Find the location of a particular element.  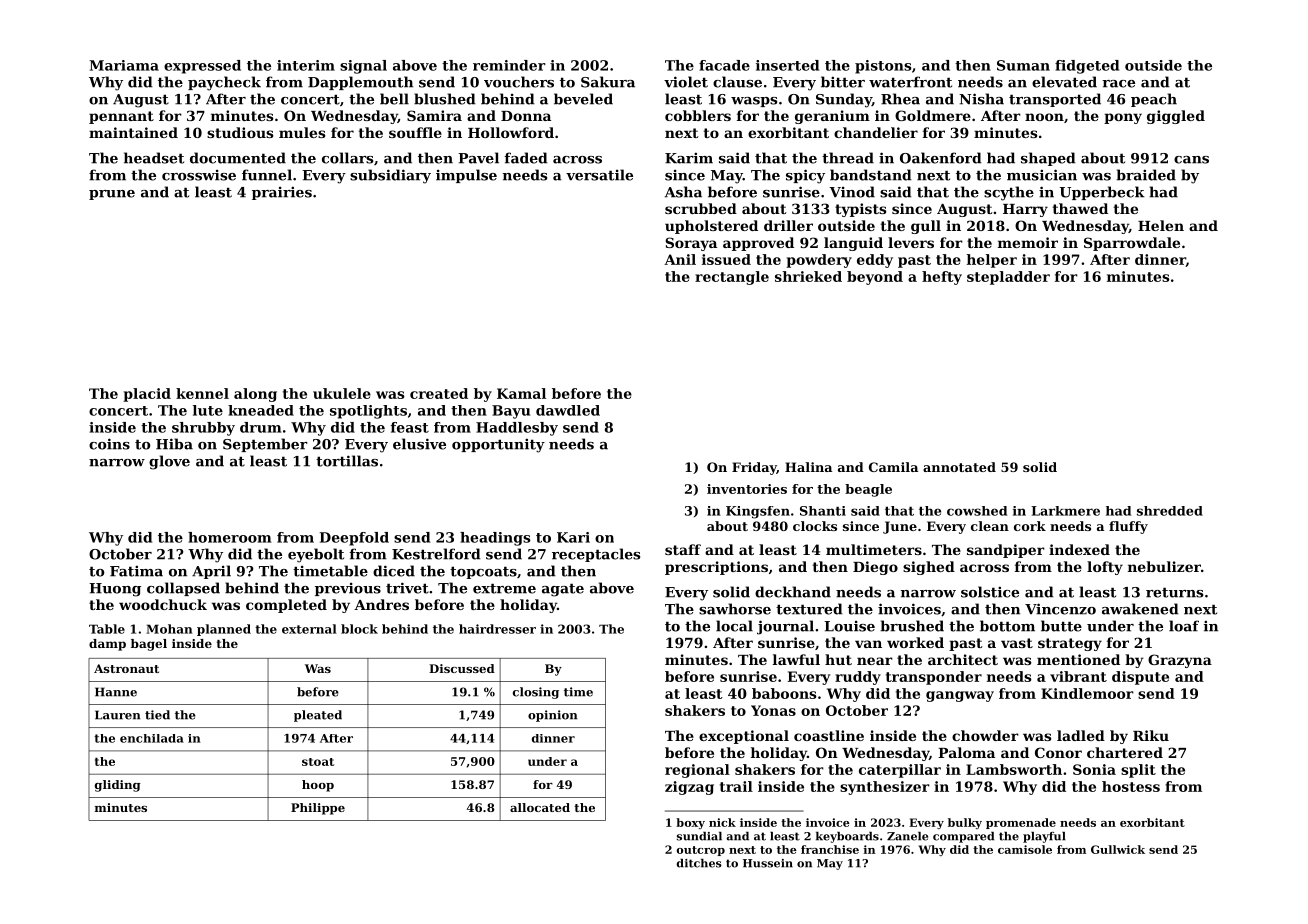

exceptional is located at coordinates (744, 737).
